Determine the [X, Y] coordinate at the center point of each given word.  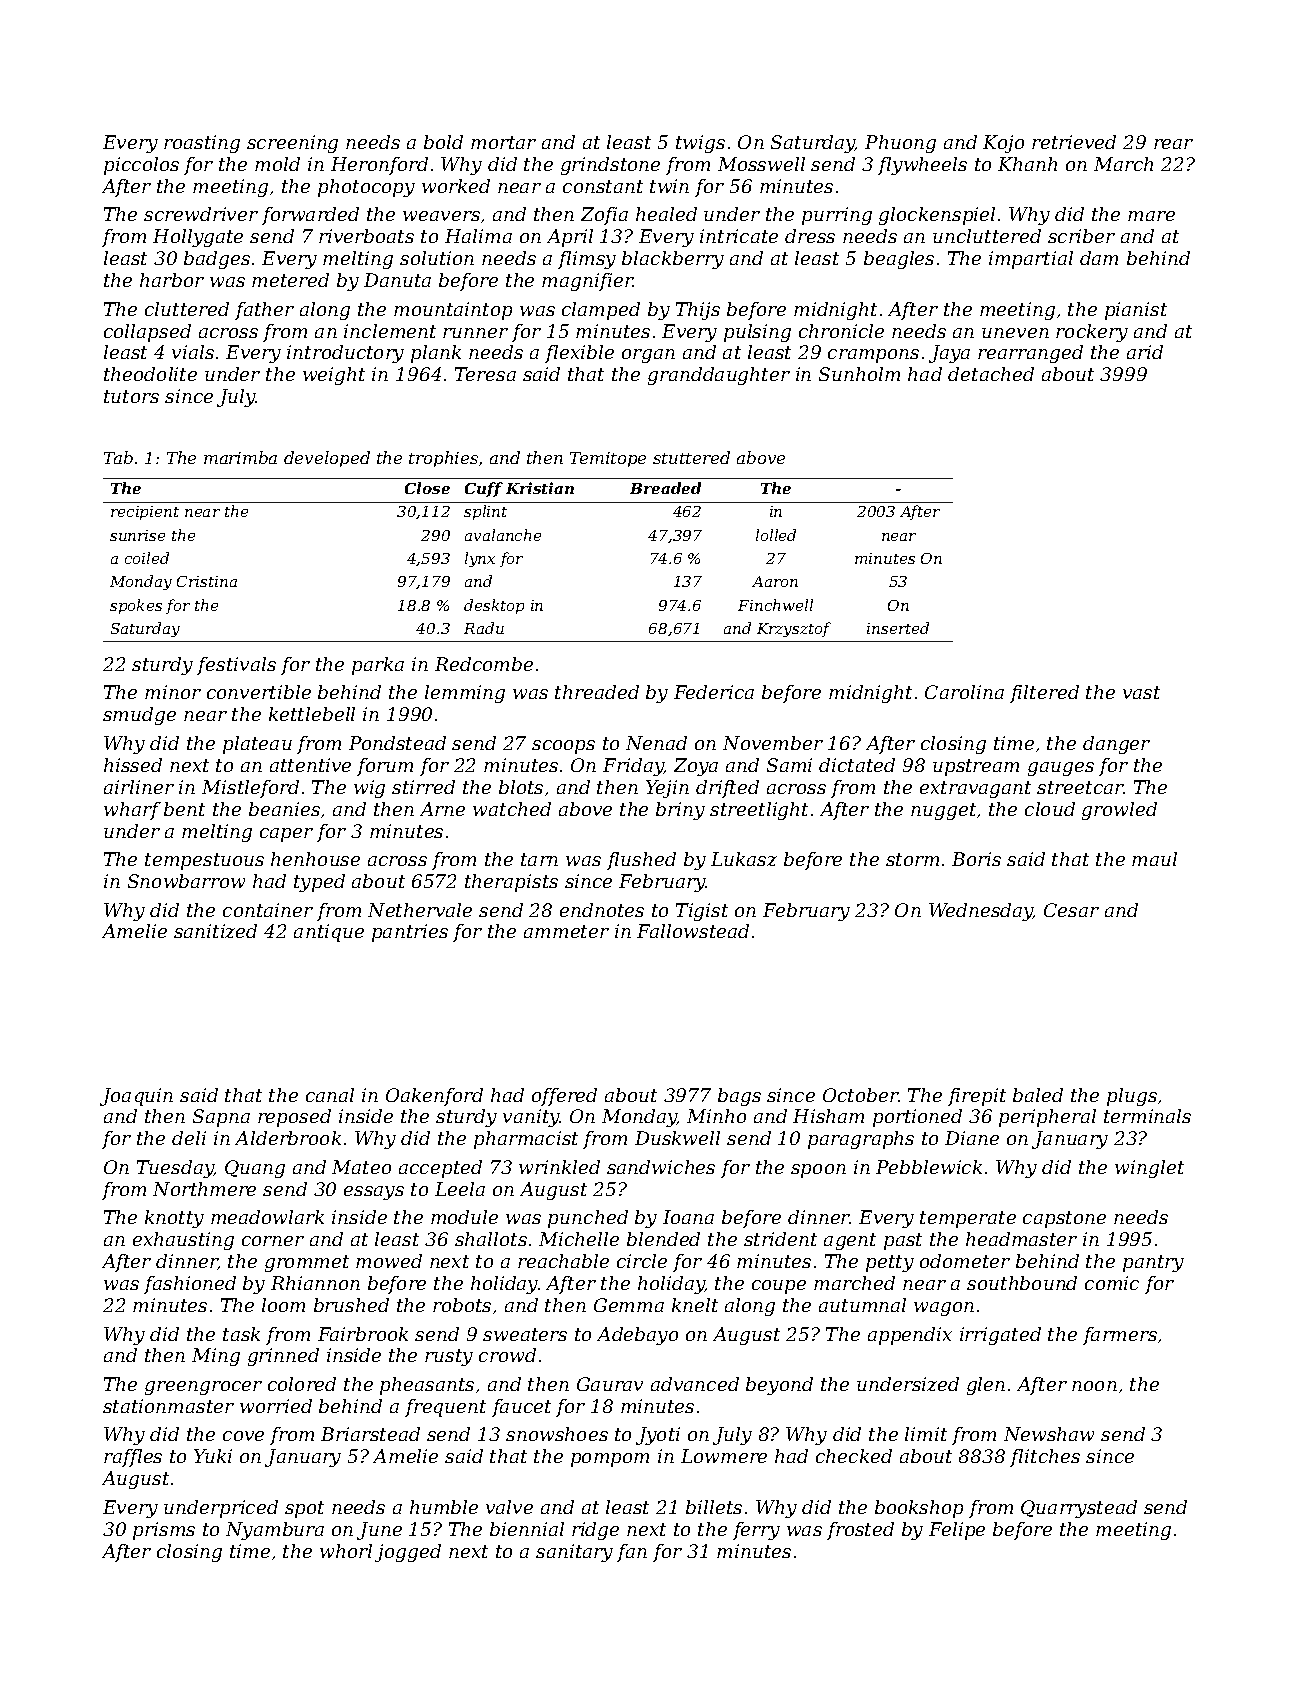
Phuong [900, 144]
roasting [202, 144]
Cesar [1071, 910]
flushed [641, 861]
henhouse [315, 859]
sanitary [574, 1553]
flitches [1045, 1458]
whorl [346, 1551]
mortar [503, 142]
